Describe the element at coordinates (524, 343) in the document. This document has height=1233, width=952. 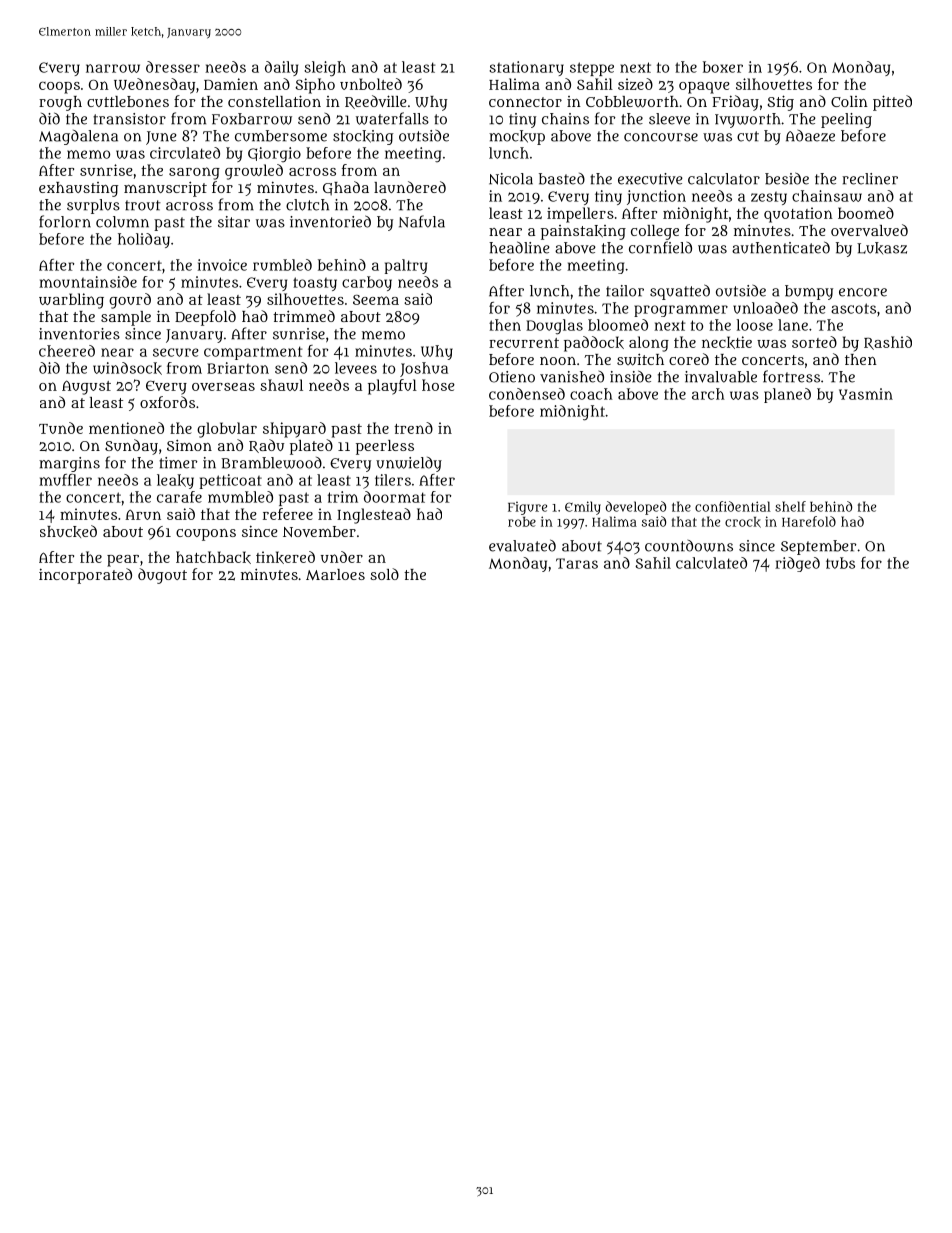
I see `recurrent` at that location.
